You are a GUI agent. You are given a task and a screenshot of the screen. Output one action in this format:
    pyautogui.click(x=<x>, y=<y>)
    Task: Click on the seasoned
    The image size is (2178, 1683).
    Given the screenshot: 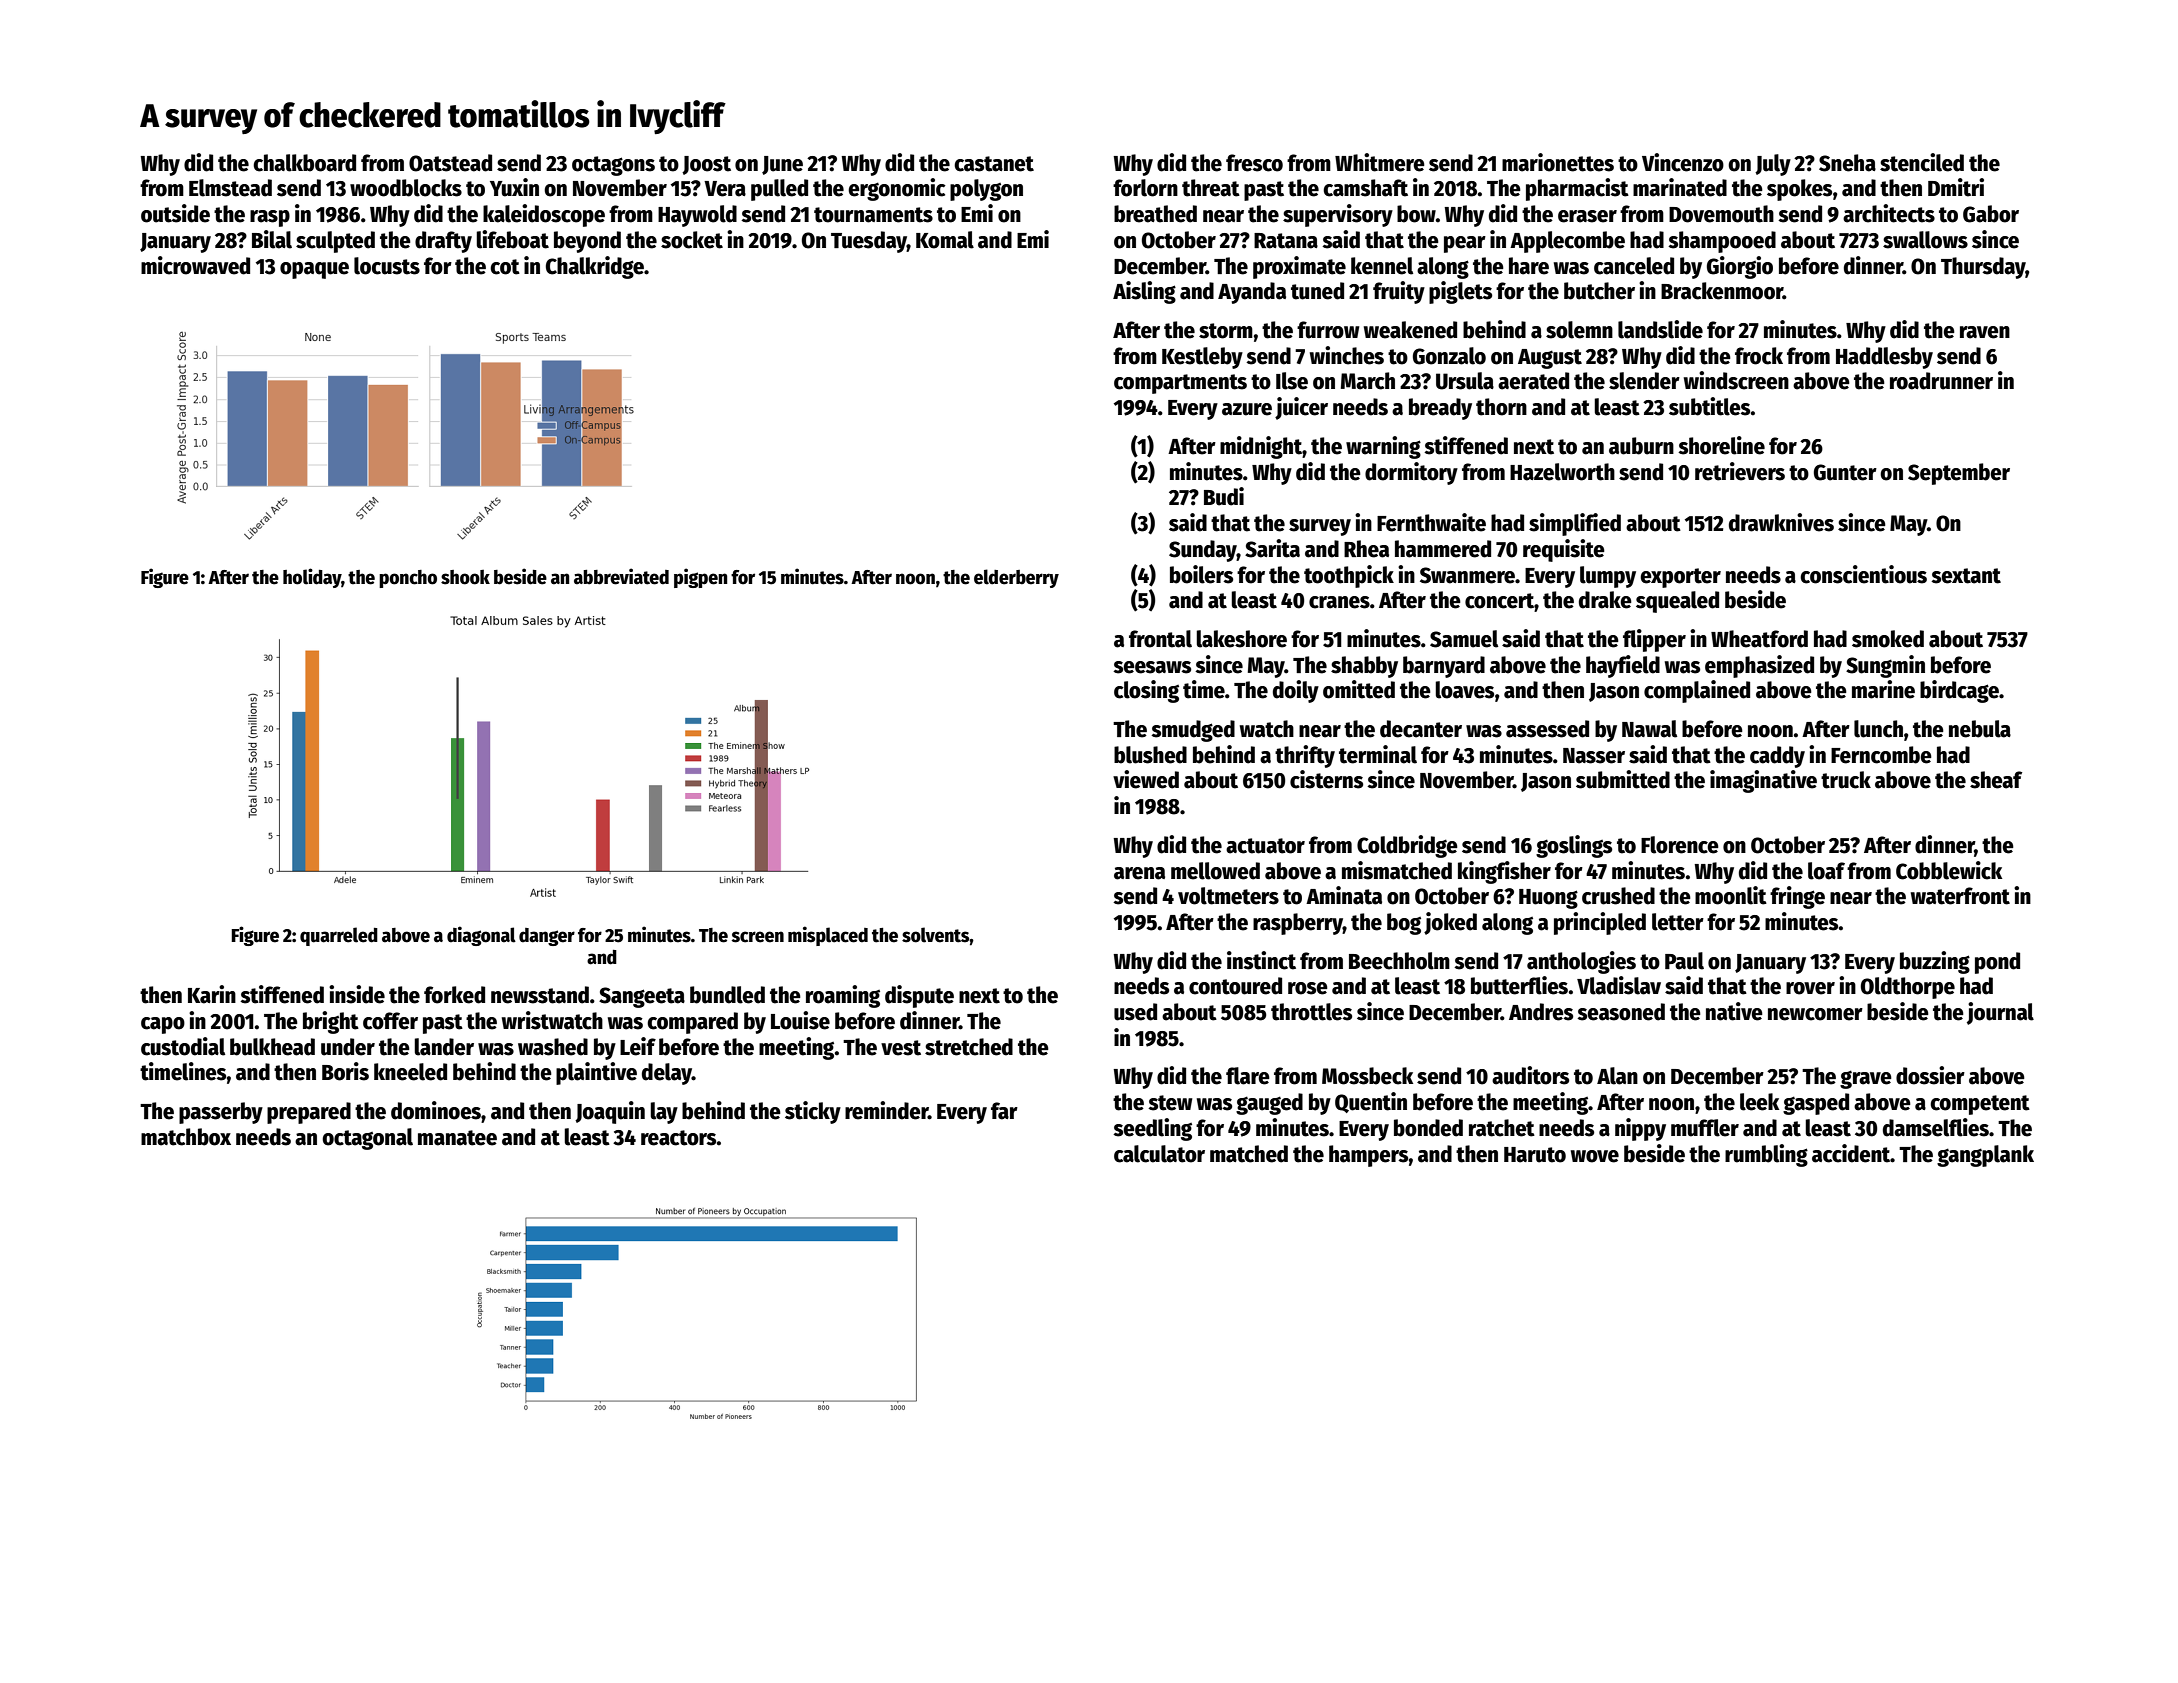 What is the action you would take?
    pyautogui.click(x=1621, y=1012)
